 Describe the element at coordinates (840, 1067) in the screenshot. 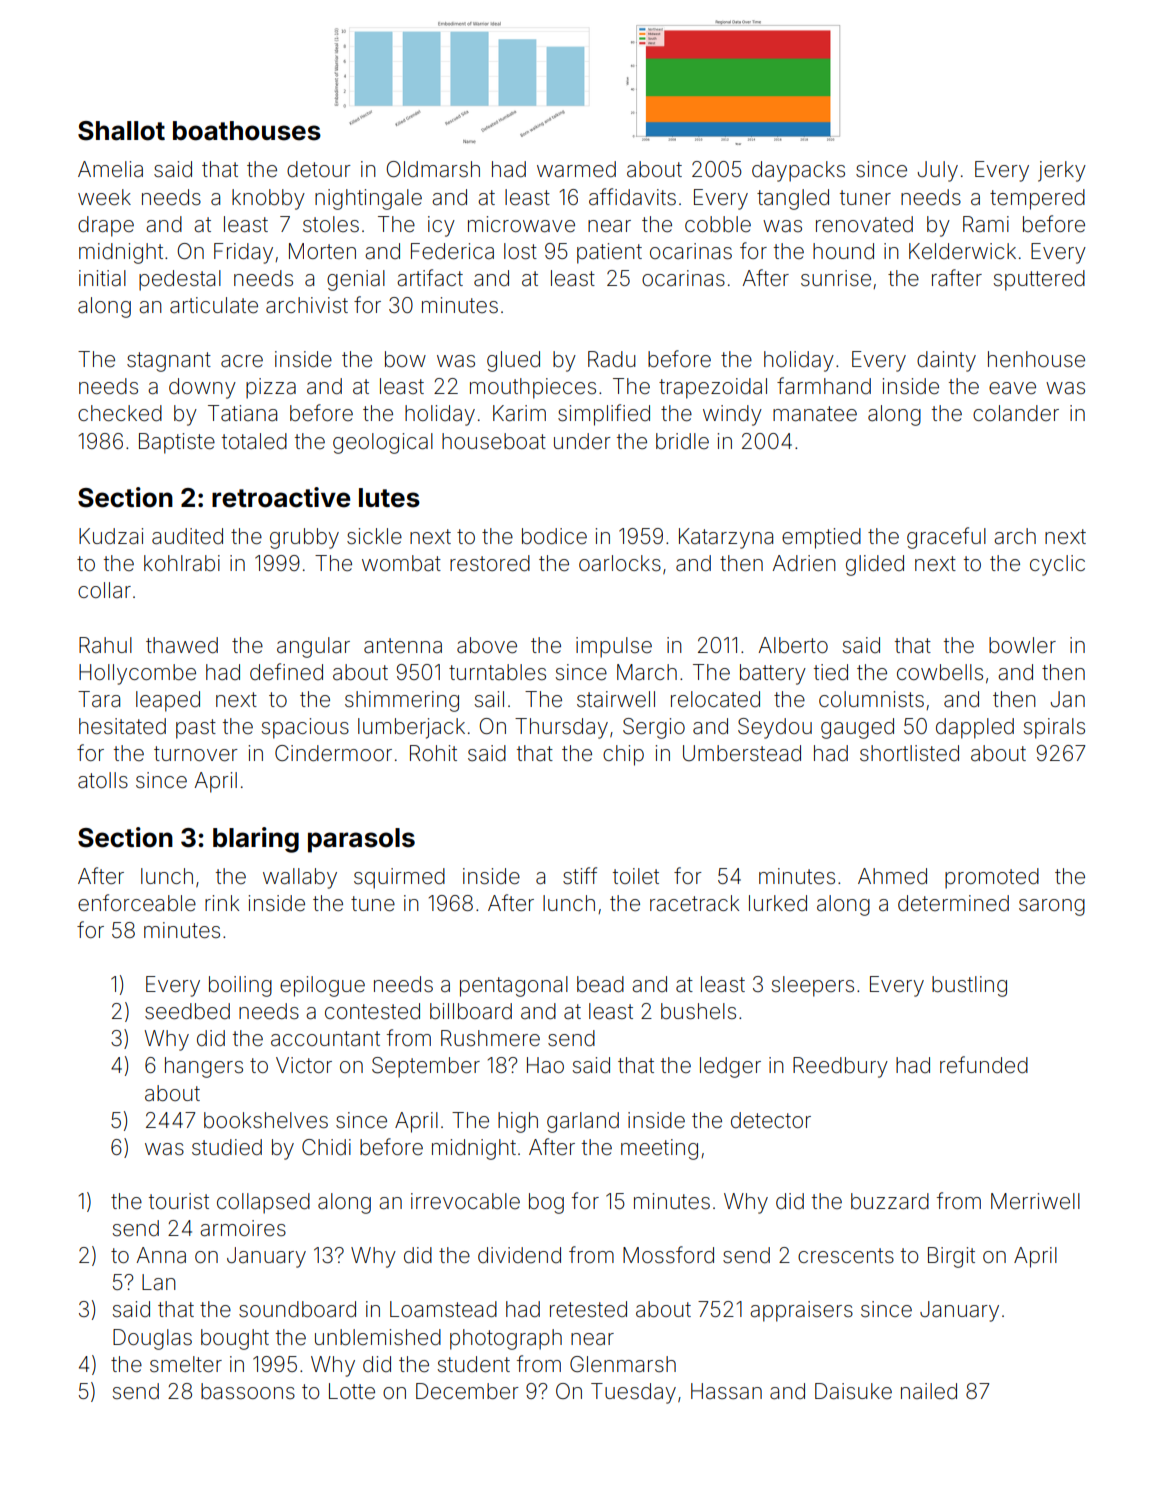

I see `Reedbury` at that location.
